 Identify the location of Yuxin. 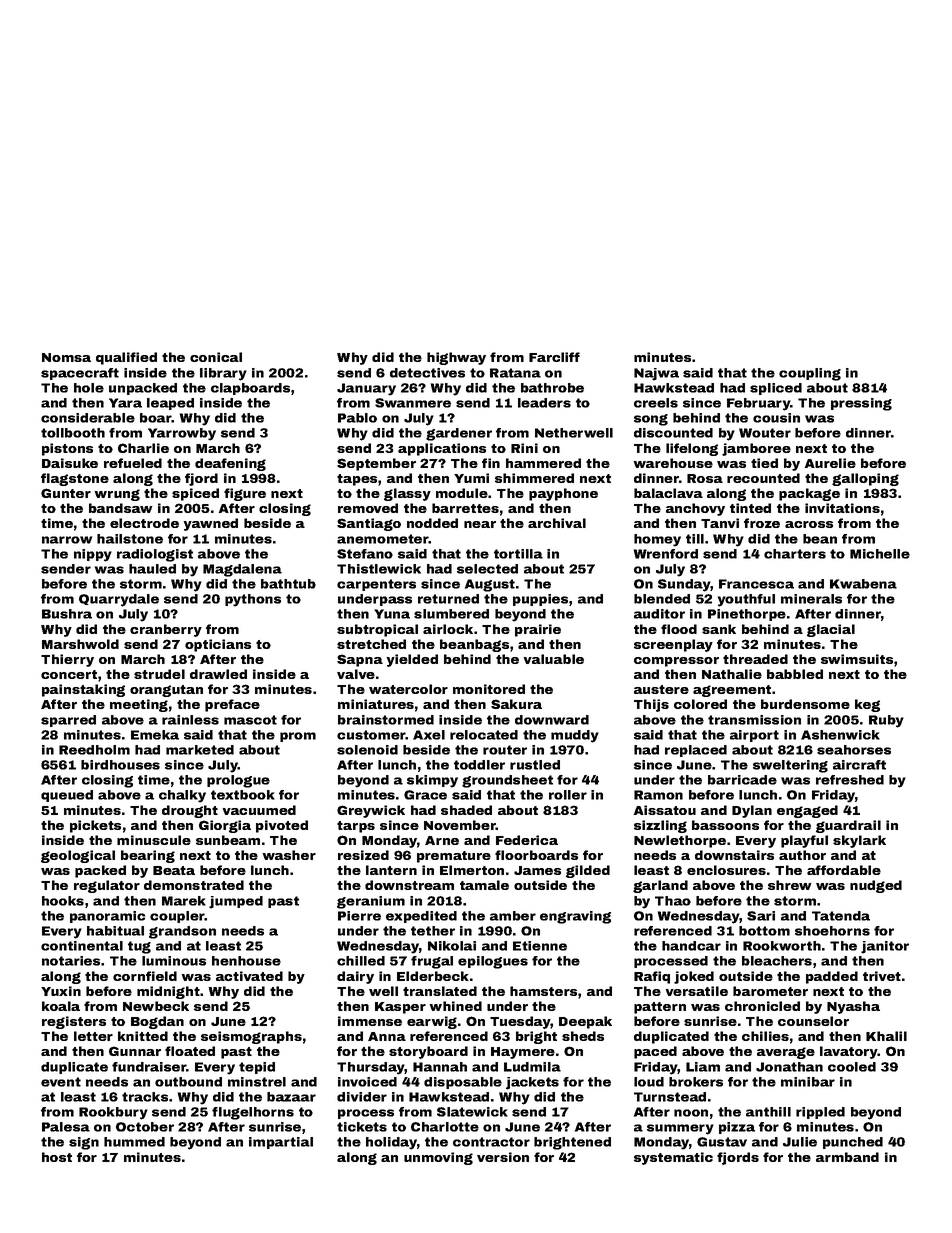
(61, 991).
